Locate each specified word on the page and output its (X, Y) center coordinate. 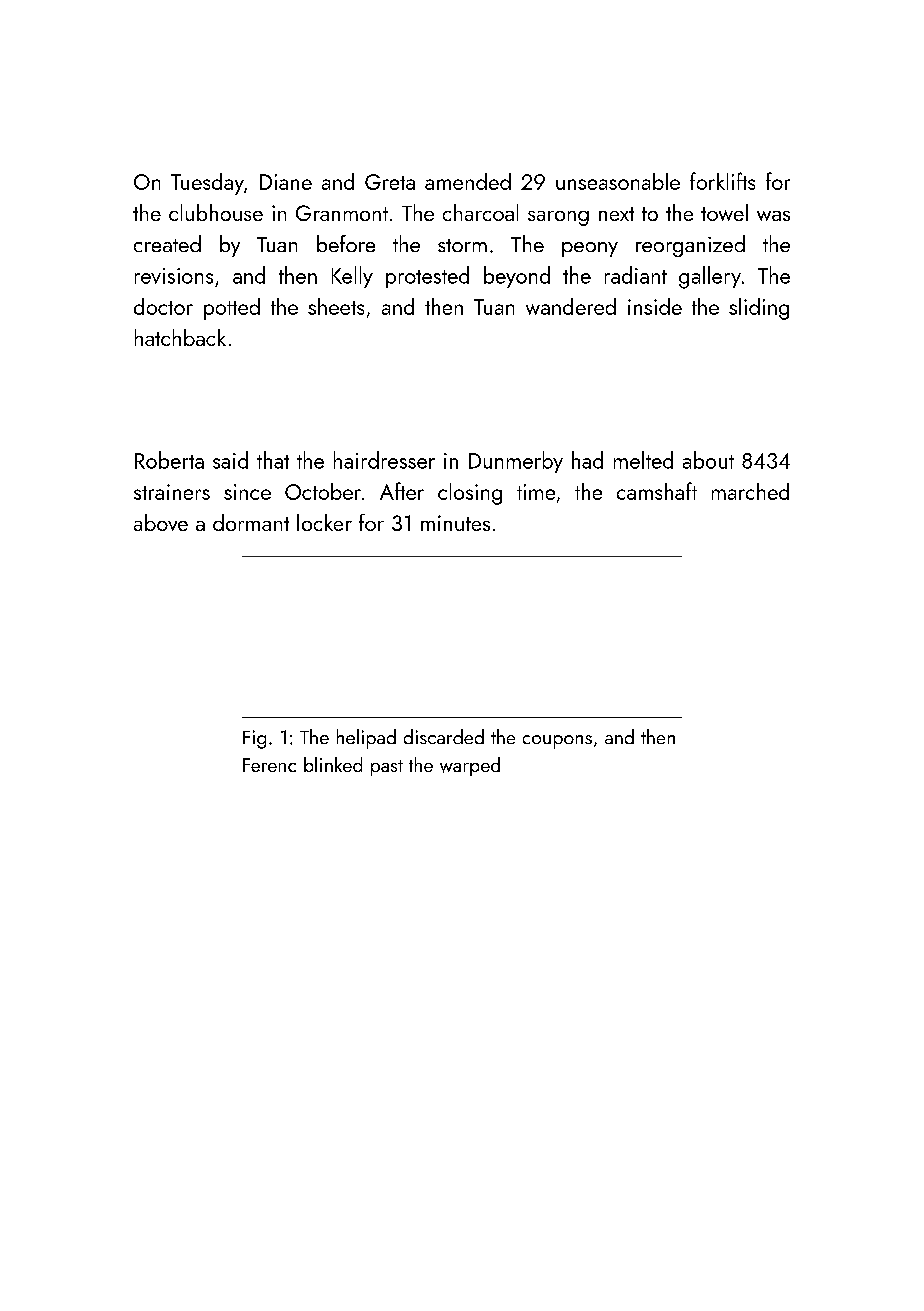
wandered (571, 306)
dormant (251, 522)
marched (750, 491)
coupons (557, 742)
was (773, 216)
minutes (455, 523)
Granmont (342, 213)
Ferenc (269, 765)
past (387, 768)
